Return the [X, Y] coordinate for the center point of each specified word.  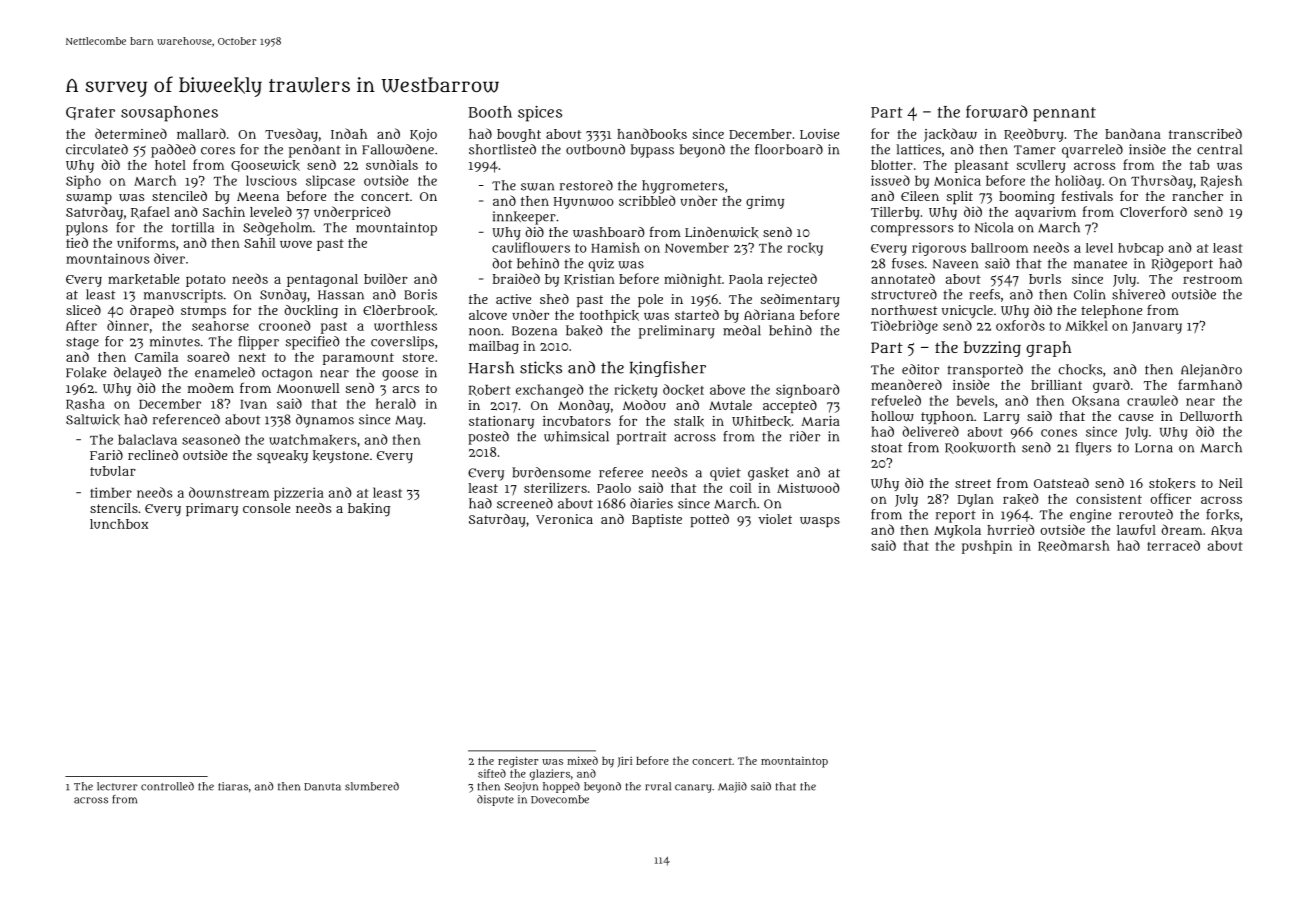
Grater [90, 113]
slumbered [372, 786]
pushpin [987, 547]
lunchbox [119, 524]
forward [997, 111]
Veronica [564, 519]
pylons [87, 229]
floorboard [789, 149]
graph [1048, 349]
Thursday [1161, 182]
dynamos [325, 421]
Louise [819, 134]
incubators [577, 421]
